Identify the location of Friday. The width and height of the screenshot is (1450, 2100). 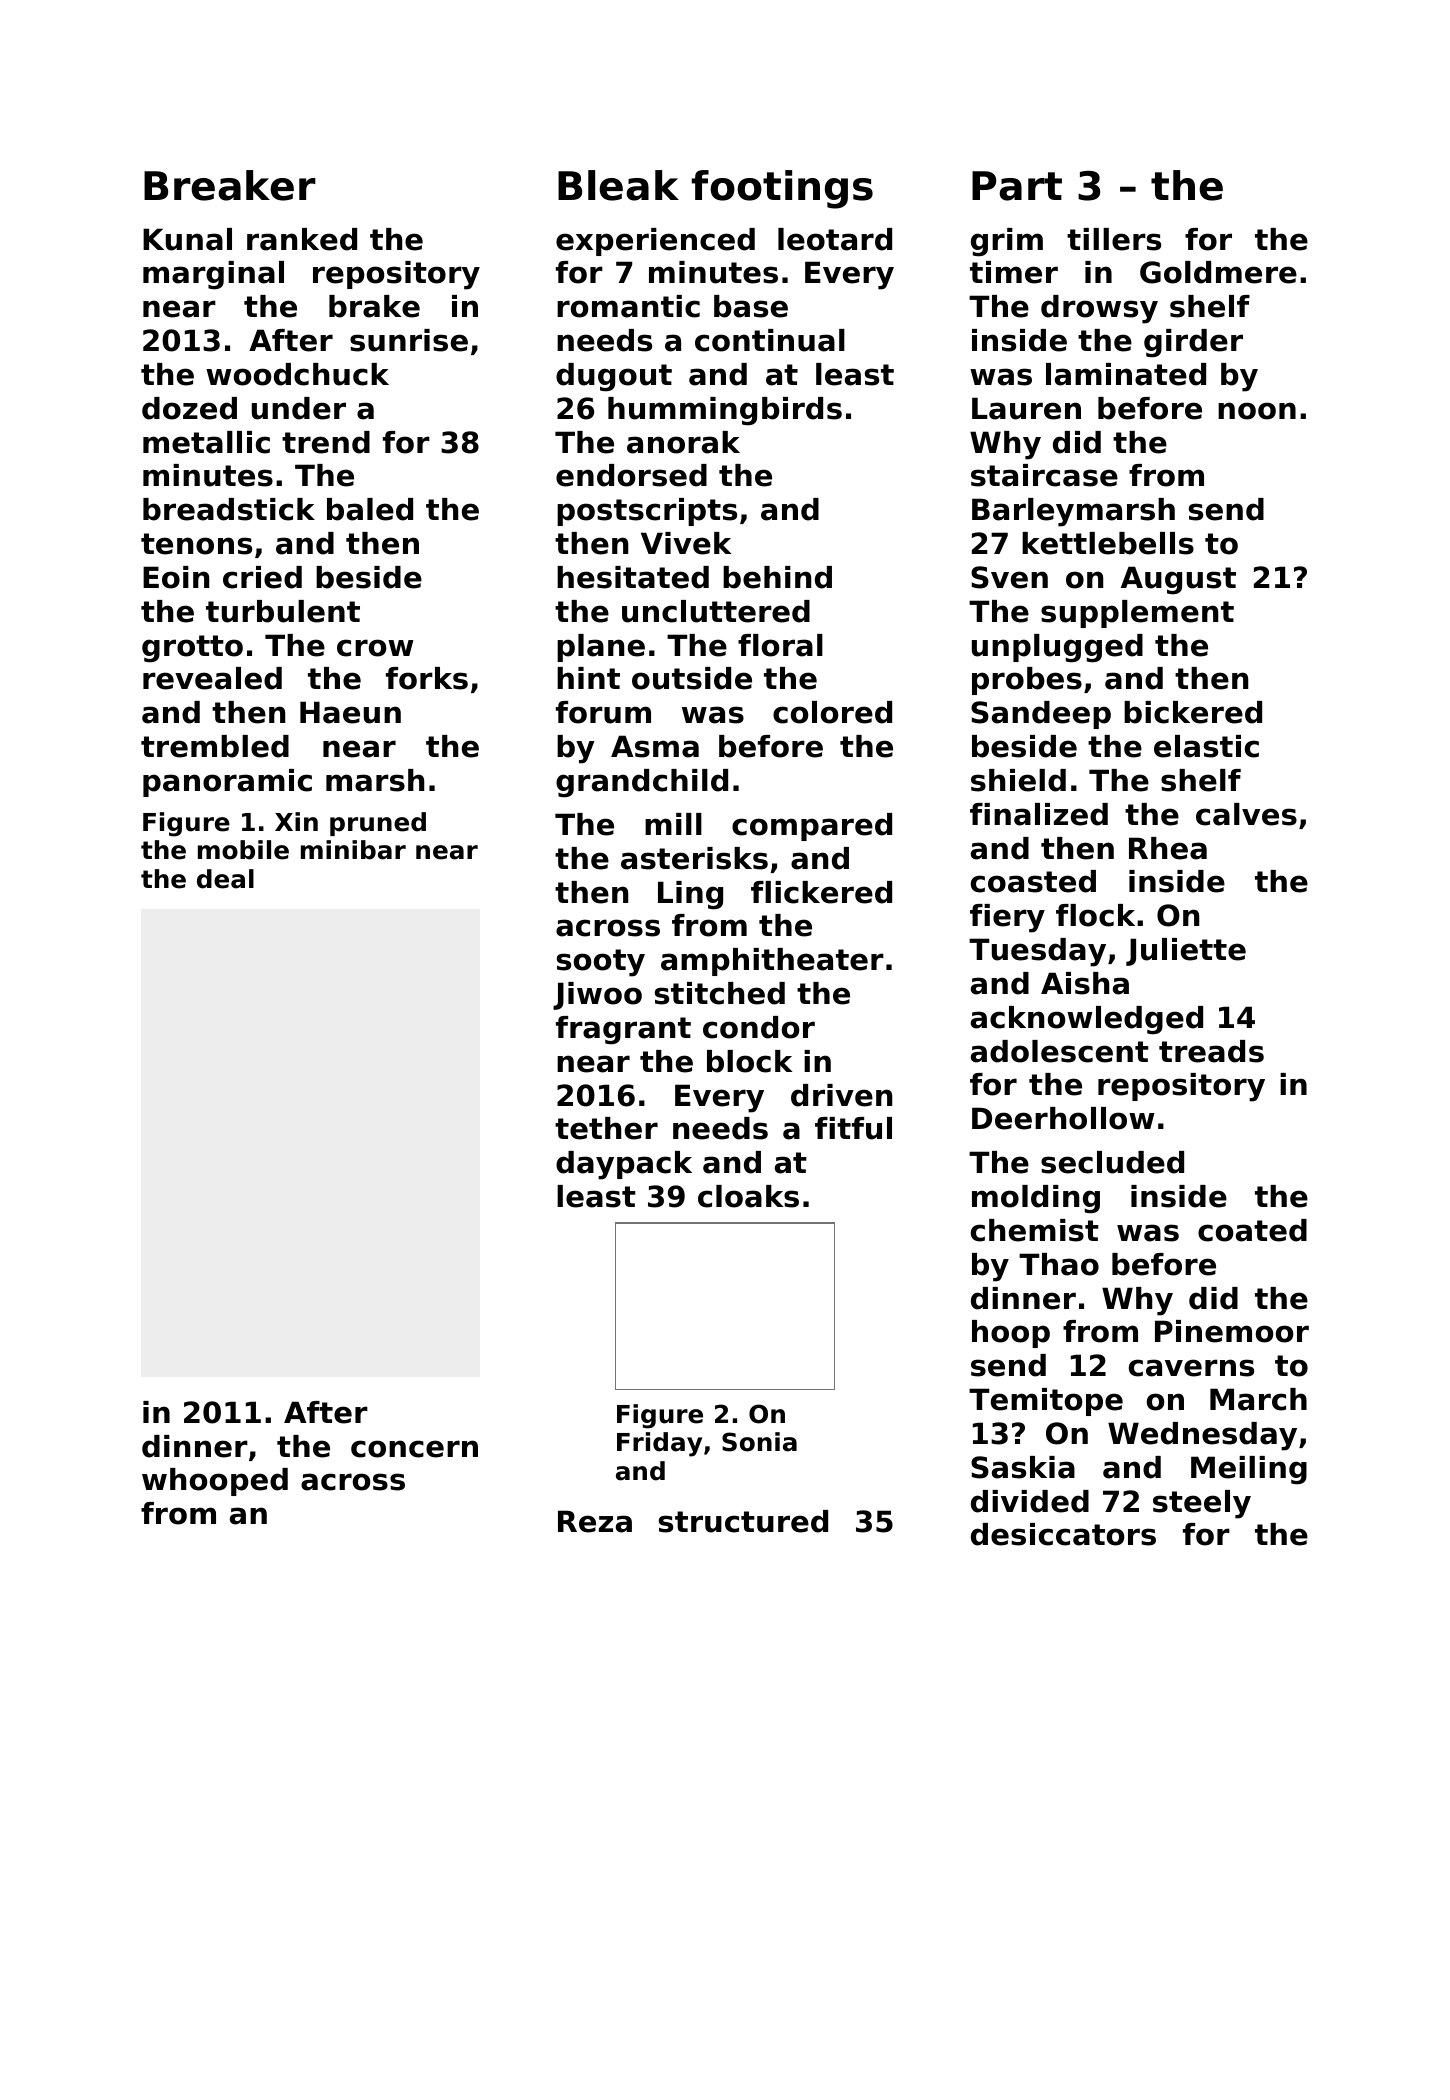
(659, 1444).
